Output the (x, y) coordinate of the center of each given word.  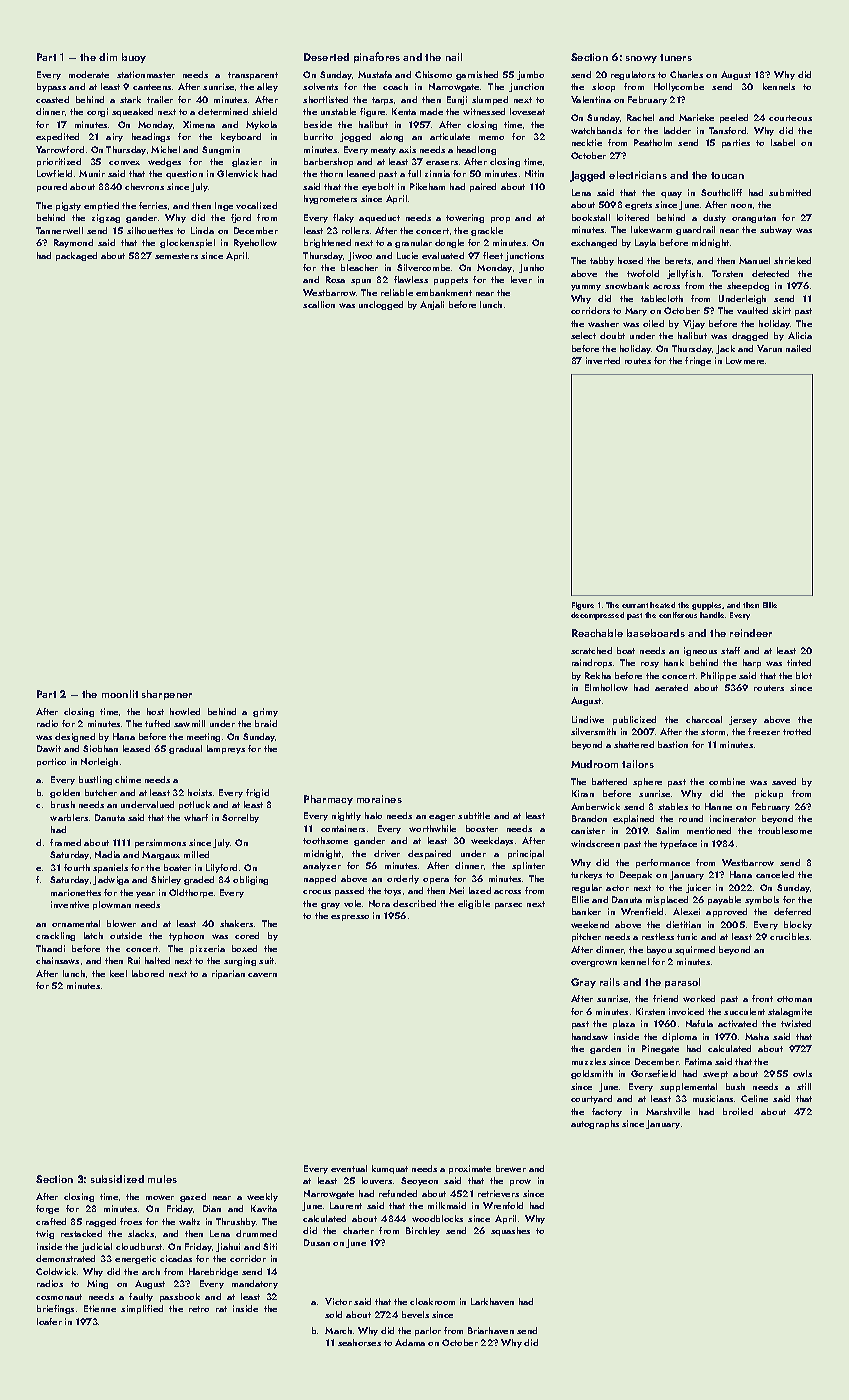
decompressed (597, 616)
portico (51, 762)
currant (635, 605)
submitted (790, 192)
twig (45, 1234)
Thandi (50, 948)
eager (442, 818)
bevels (415, 1314)
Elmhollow (606, 687)
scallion (319, 304)
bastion (673, 744)
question (184, 174)
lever (521, 279)
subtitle (474, 815)
